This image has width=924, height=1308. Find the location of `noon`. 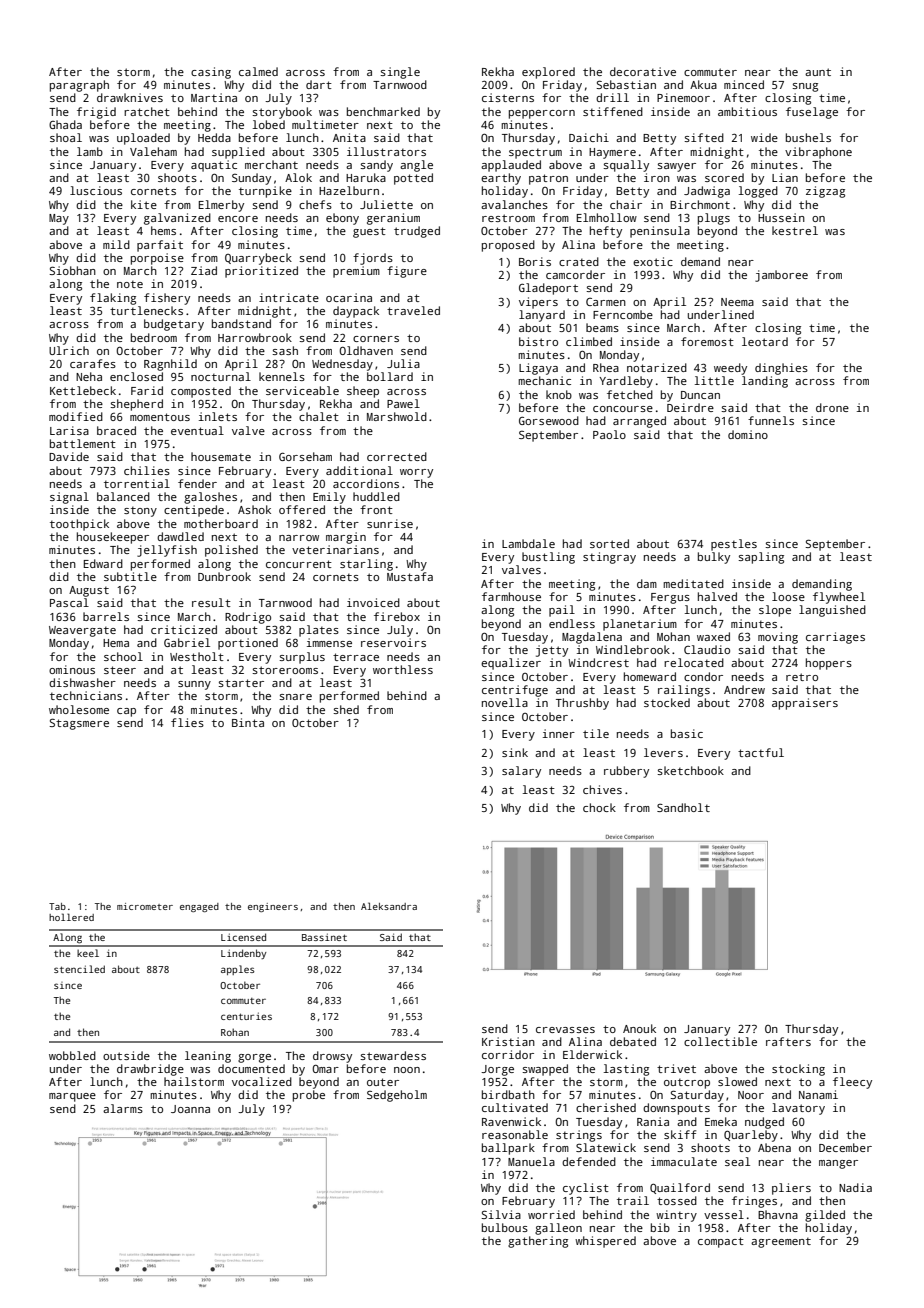

noon is located at coordinates (407, 1070).
